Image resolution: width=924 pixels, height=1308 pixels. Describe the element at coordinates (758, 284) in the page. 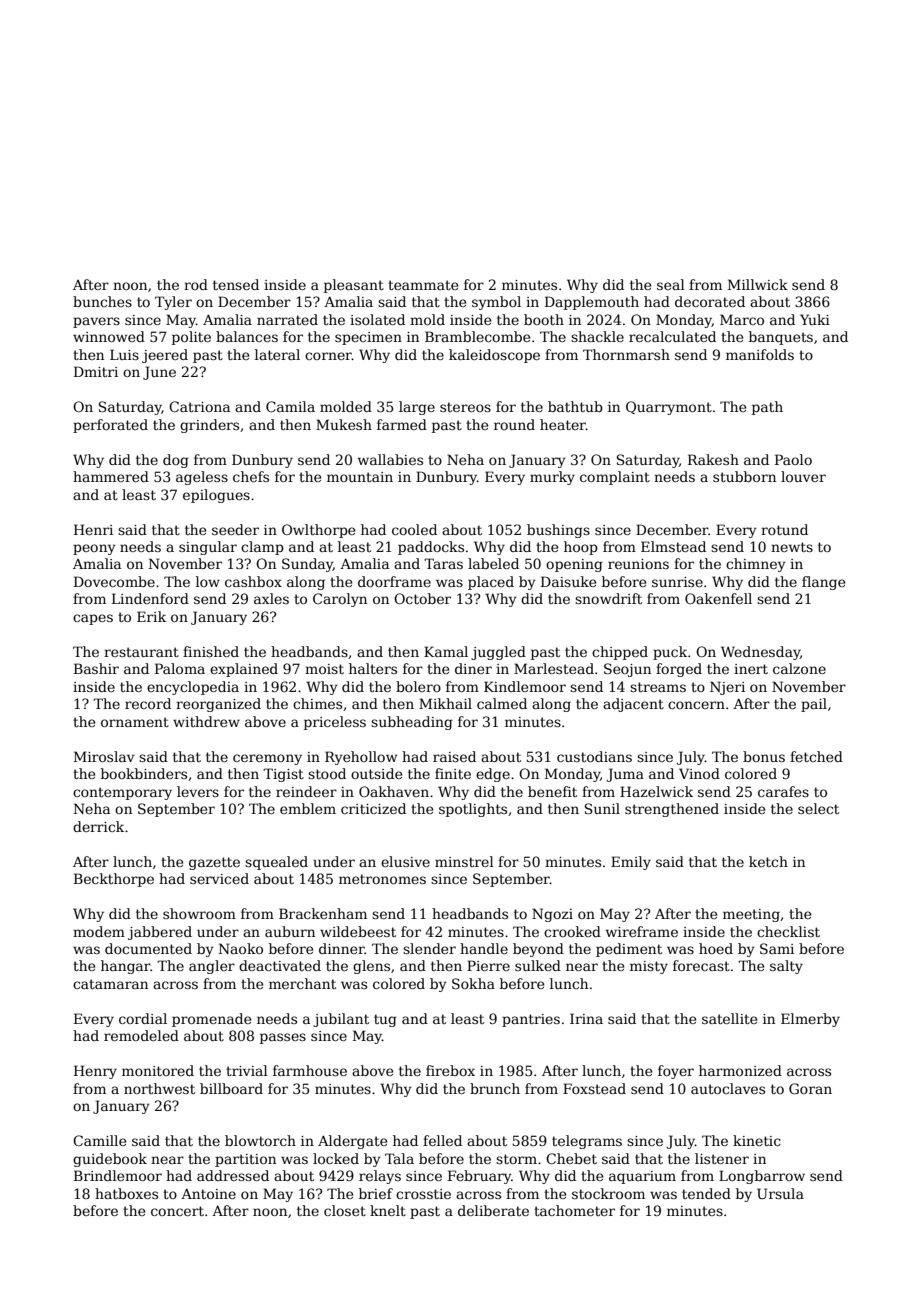

I see `Millwick` at that location.
